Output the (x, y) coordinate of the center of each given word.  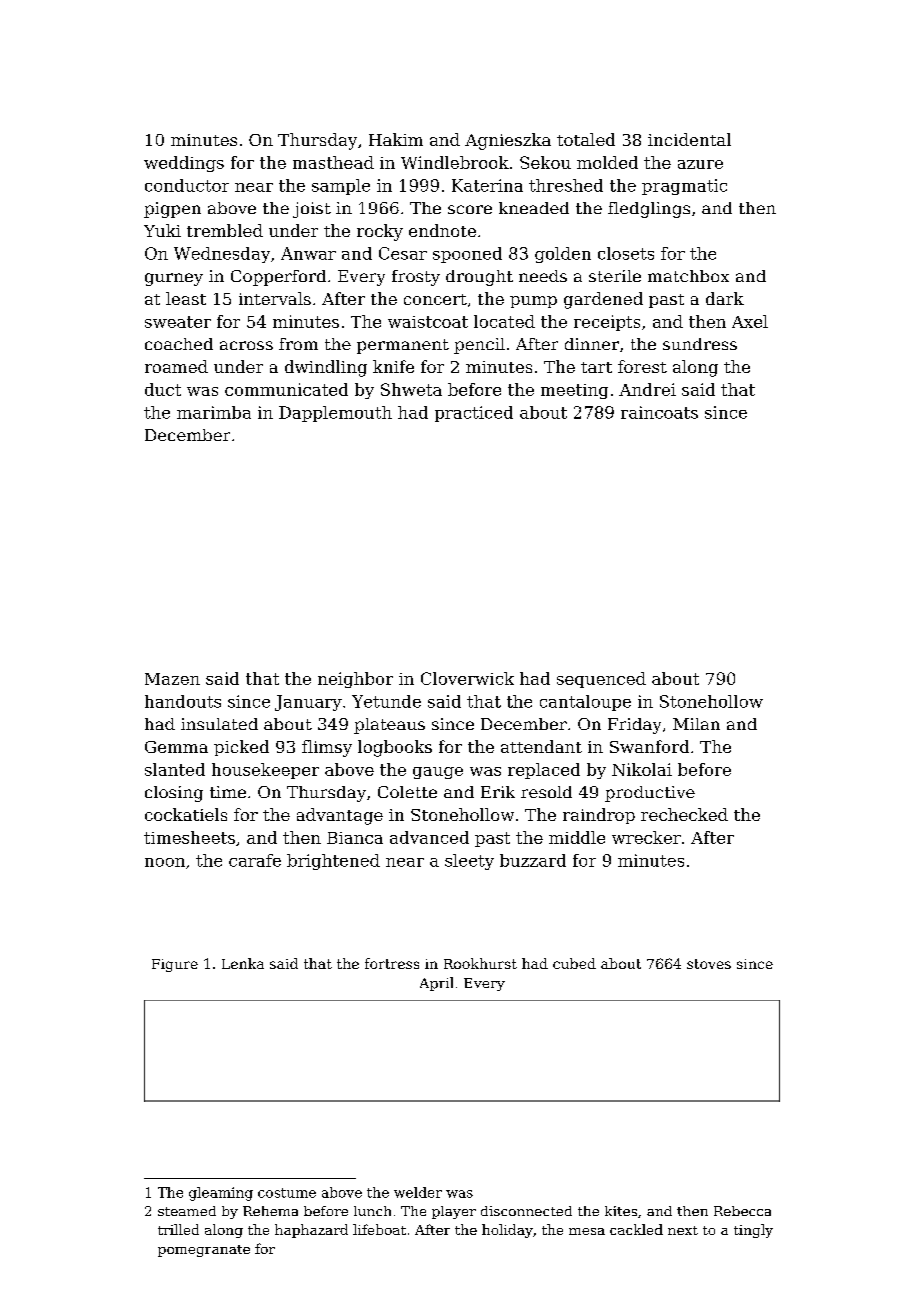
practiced (474, 414)
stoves (709, 964)
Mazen (172, 679)
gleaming (221, 1194)
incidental (689, 139)
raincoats (659, 412)
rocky (380, 232)
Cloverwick (467, 678)
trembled (225, 230)
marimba (214, 412)
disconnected (526, 1211)
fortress (392, 963)
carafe (255, 860)
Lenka (243, 963)
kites (621, 1211)
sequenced (601, 680)
